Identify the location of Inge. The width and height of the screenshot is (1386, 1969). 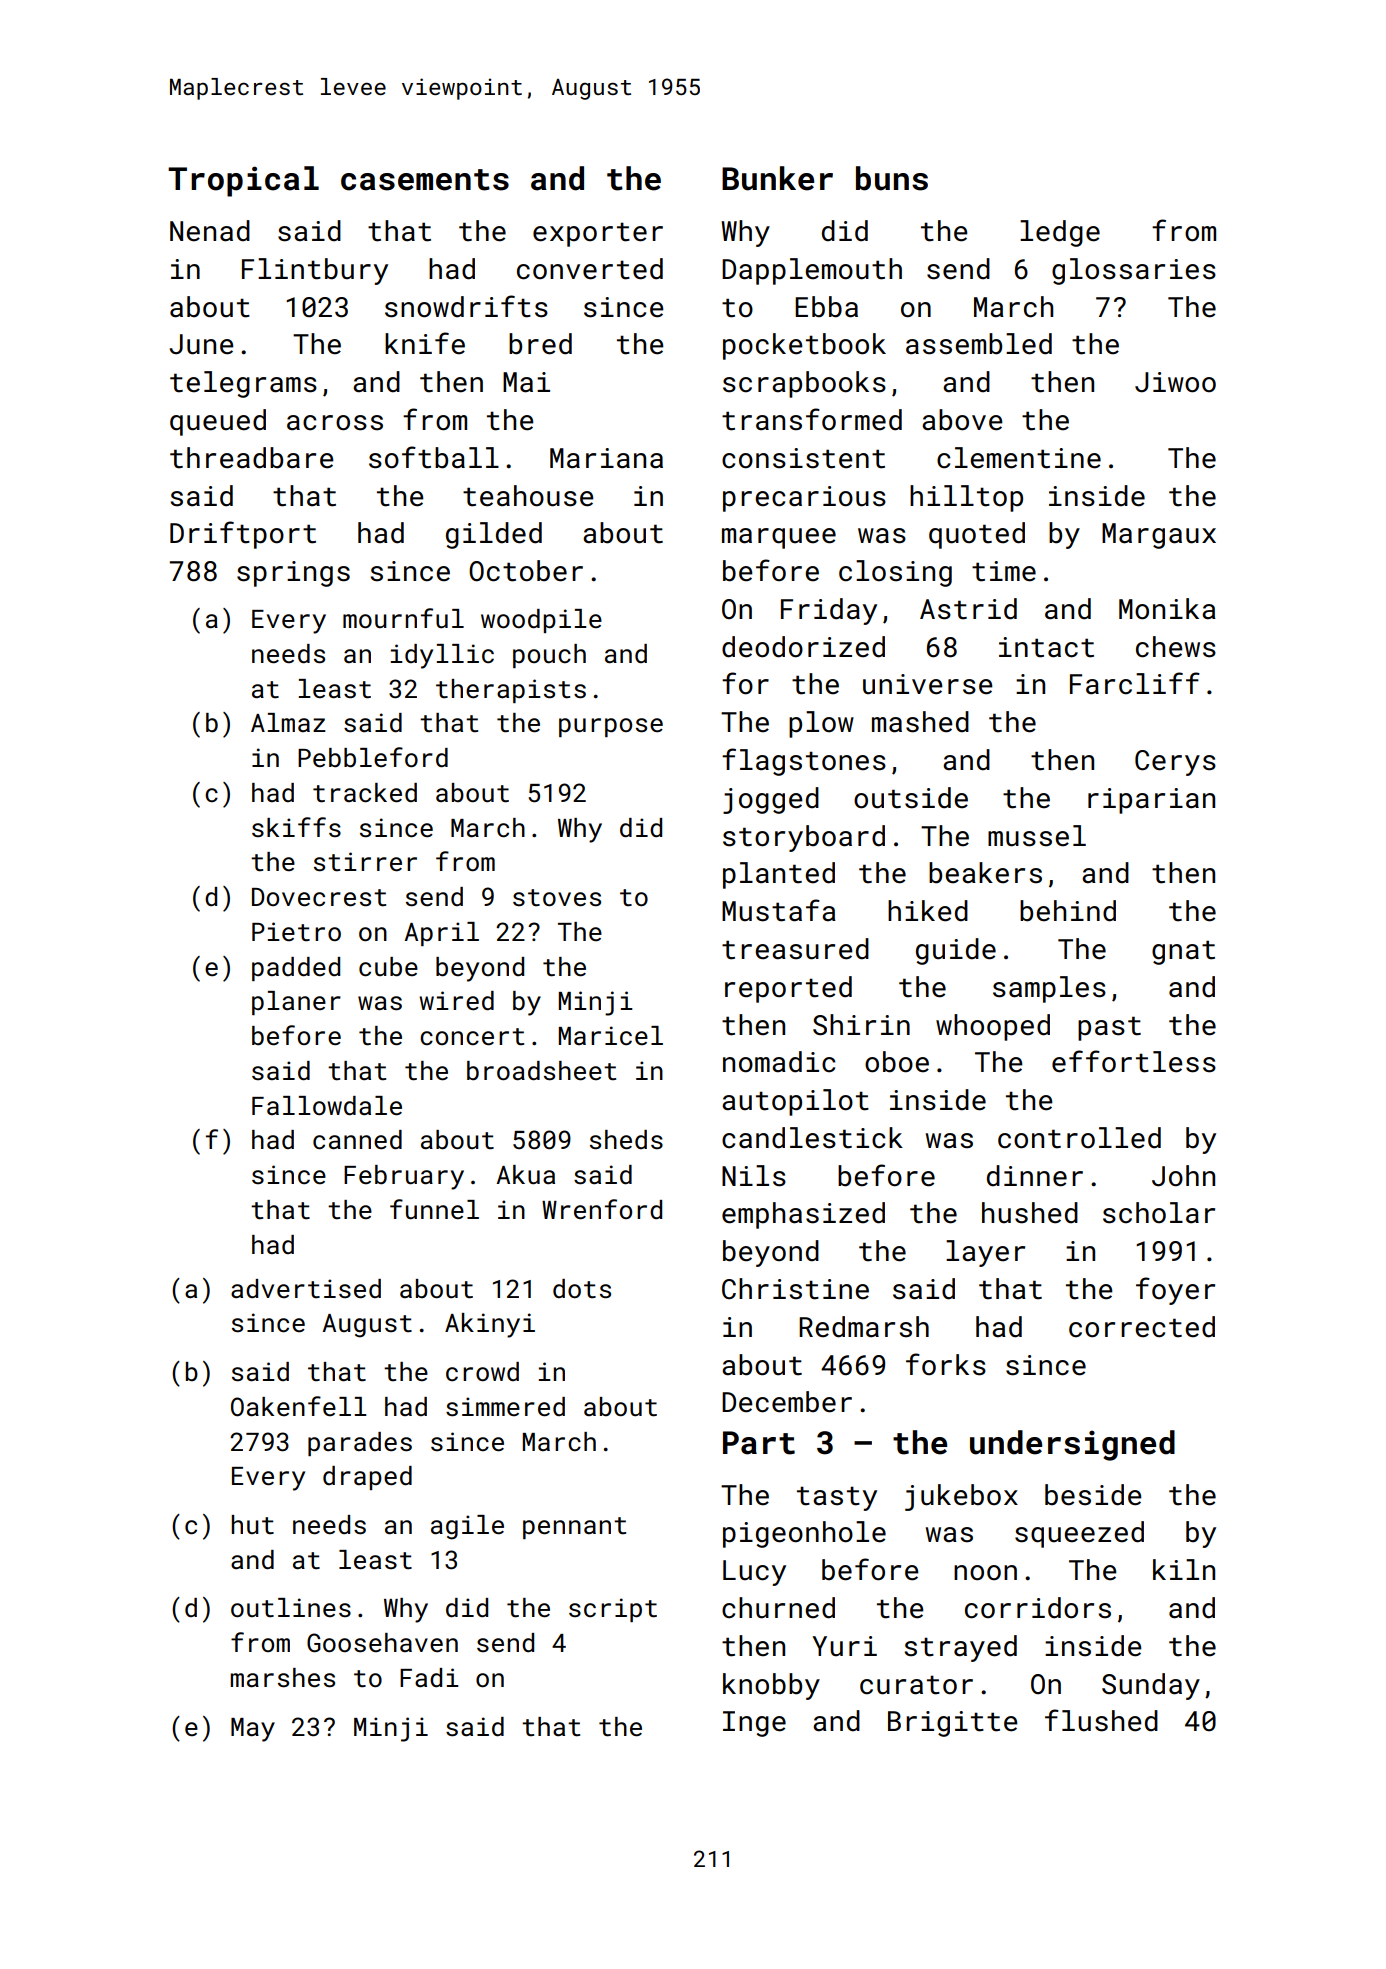
(754, 1724).
